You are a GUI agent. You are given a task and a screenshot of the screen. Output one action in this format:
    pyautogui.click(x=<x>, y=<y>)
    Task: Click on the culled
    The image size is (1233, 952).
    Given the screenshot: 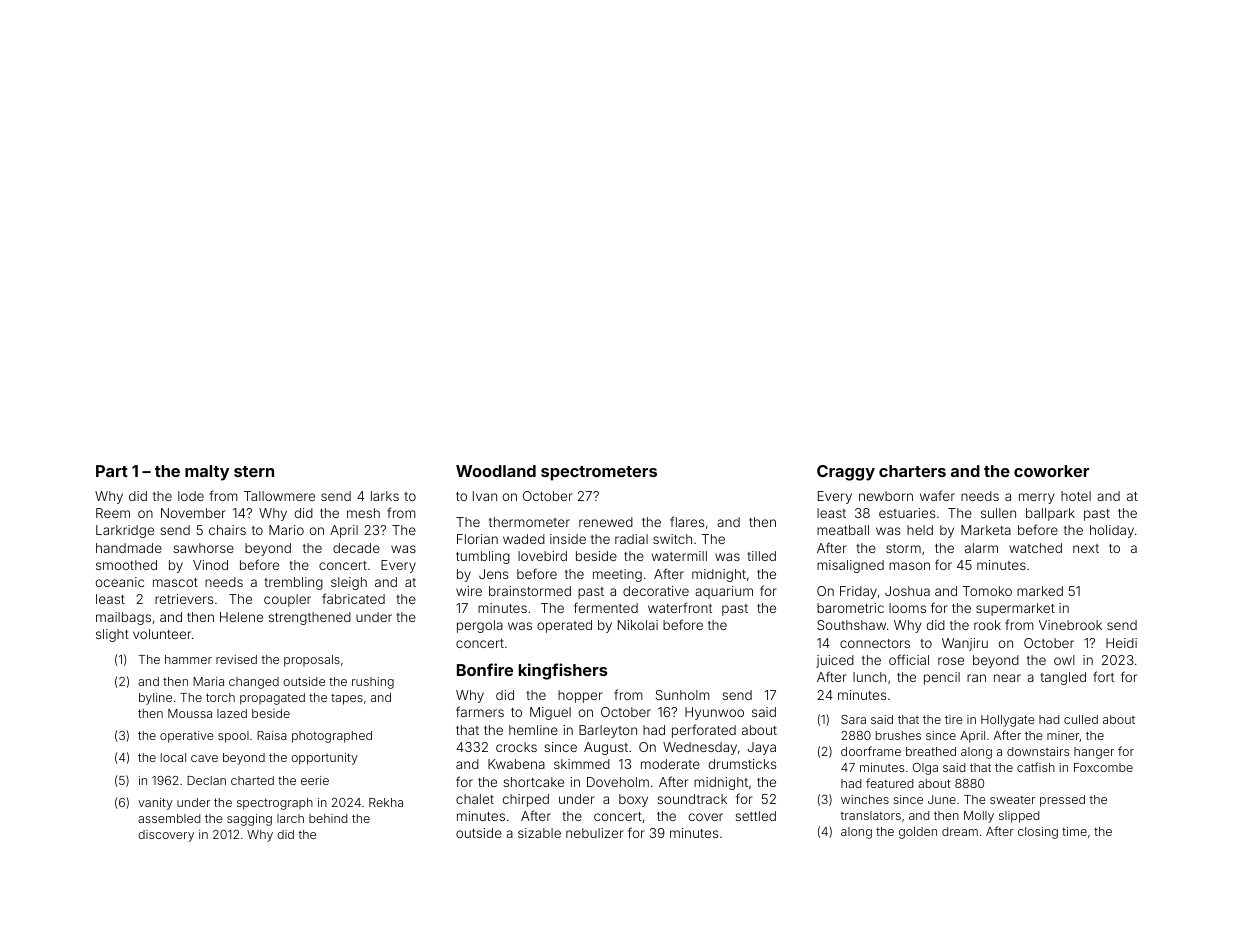 What is the action you would take?
    pyautogui.click(x=1081, y=719)
